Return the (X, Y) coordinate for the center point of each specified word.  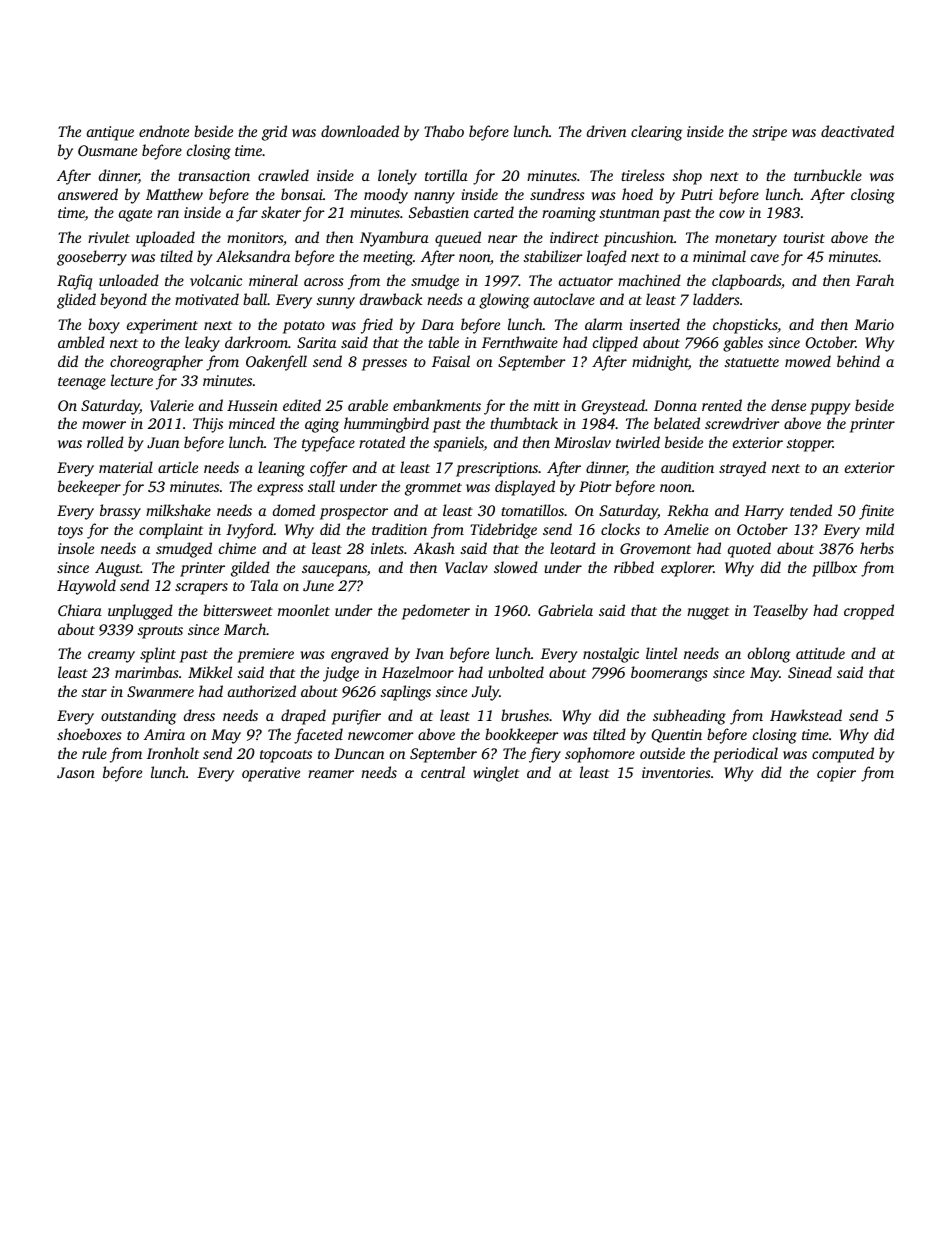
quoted (749, 550)
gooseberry (92, 258)
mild (880, 529)
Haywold (86, 587)
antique (110, 133)
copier (836, 774)
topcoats (286, 756)
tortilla (446, 175)
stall (321, 486)
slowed (516, 567)
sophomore (600, 755)
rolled (105, 442)
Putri (697, 194)
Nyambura (394, 239)
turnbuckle (828, 175)
